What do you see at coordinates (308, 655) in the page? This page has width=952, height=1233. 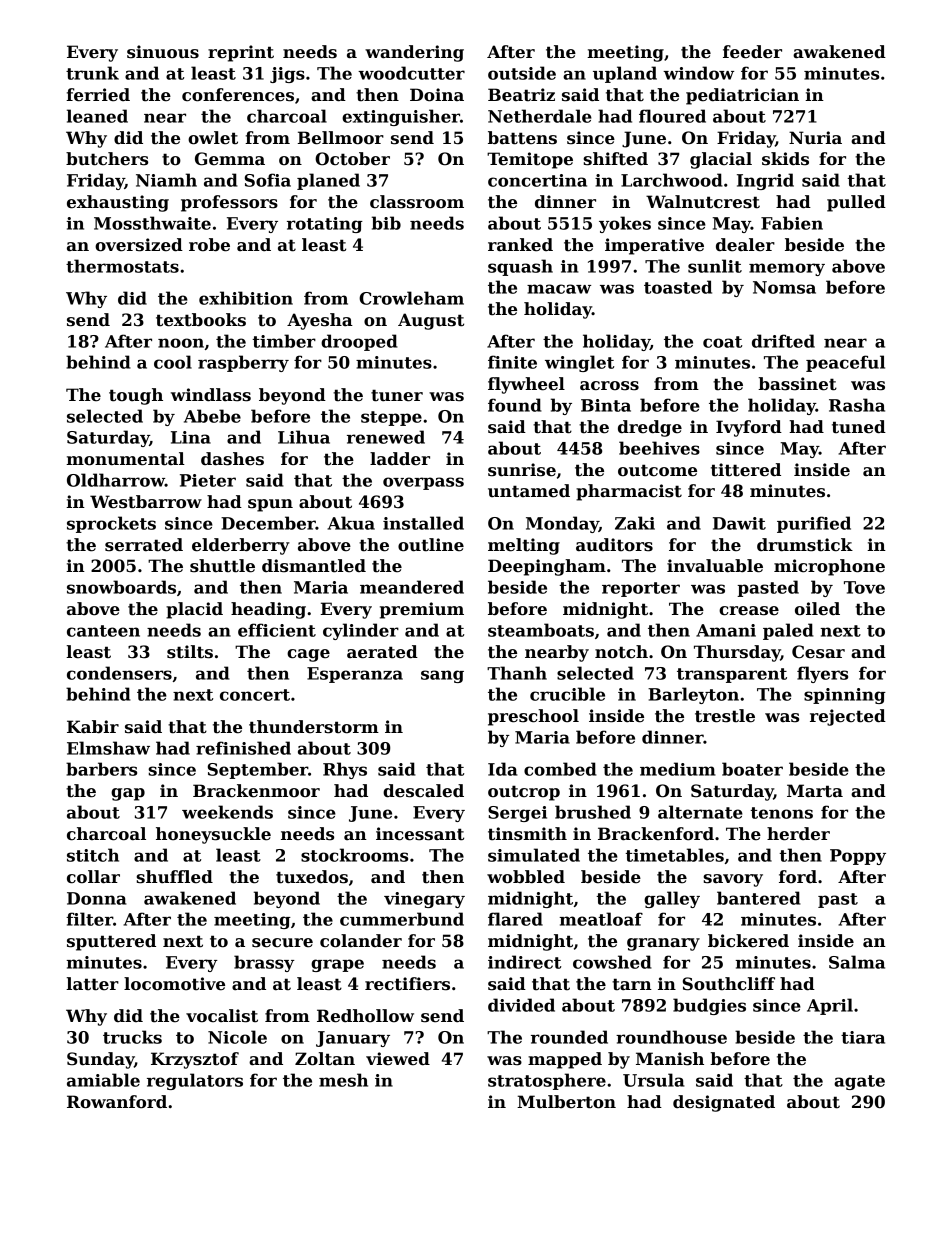 I see `cage` at bounding box center [308, 655].
